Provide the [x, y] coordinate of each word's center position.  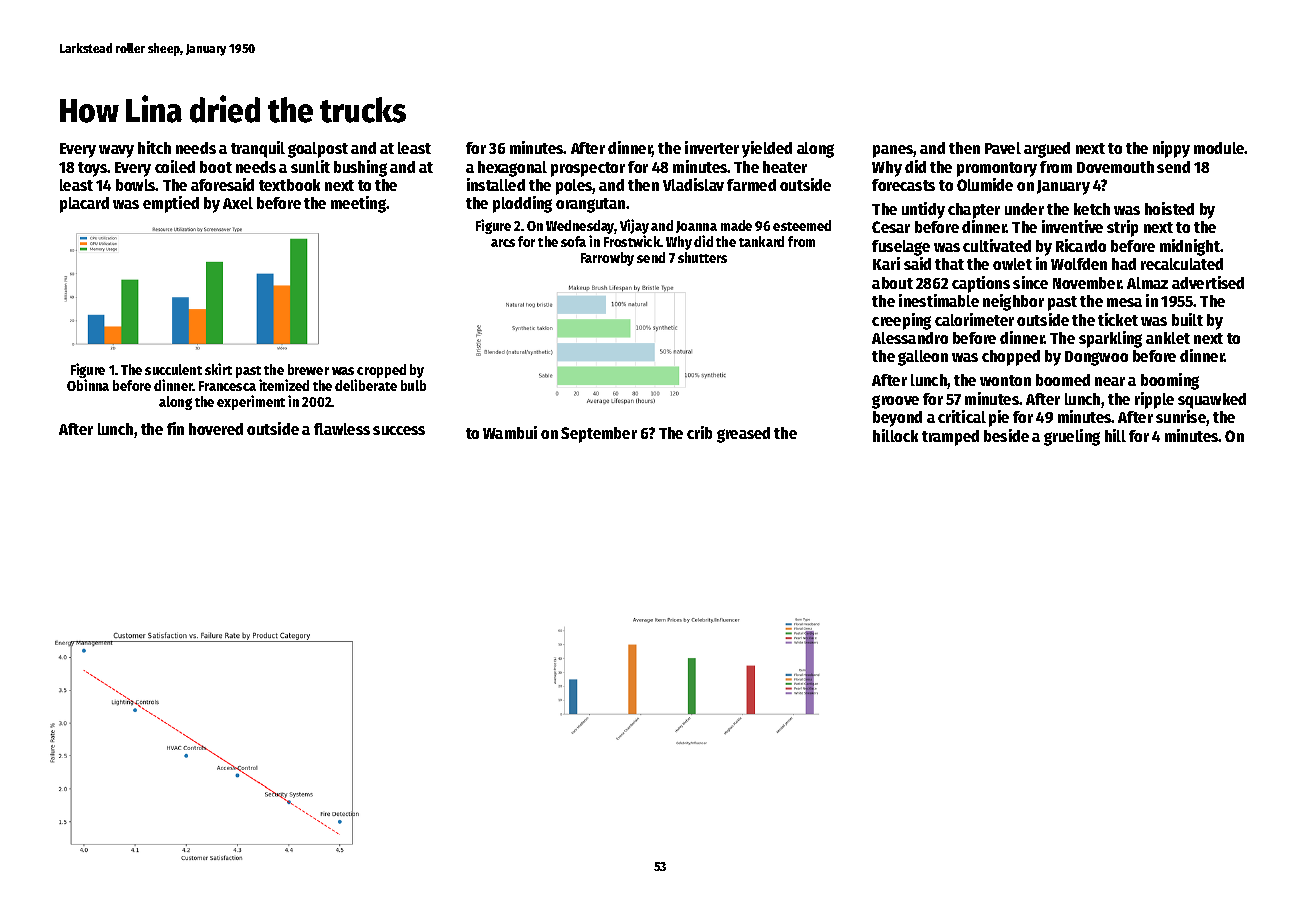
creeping [901, 321]
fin [175, 428]
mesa [1124, 302]
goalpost [318, 150]
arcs [503, 243]
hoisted [1169, 208]
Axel [238, 203]
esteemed [802, 225]
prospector [588, 169]
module [1219, 148]
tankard [761, 241]
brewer [308, 369]
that [949, 264]
